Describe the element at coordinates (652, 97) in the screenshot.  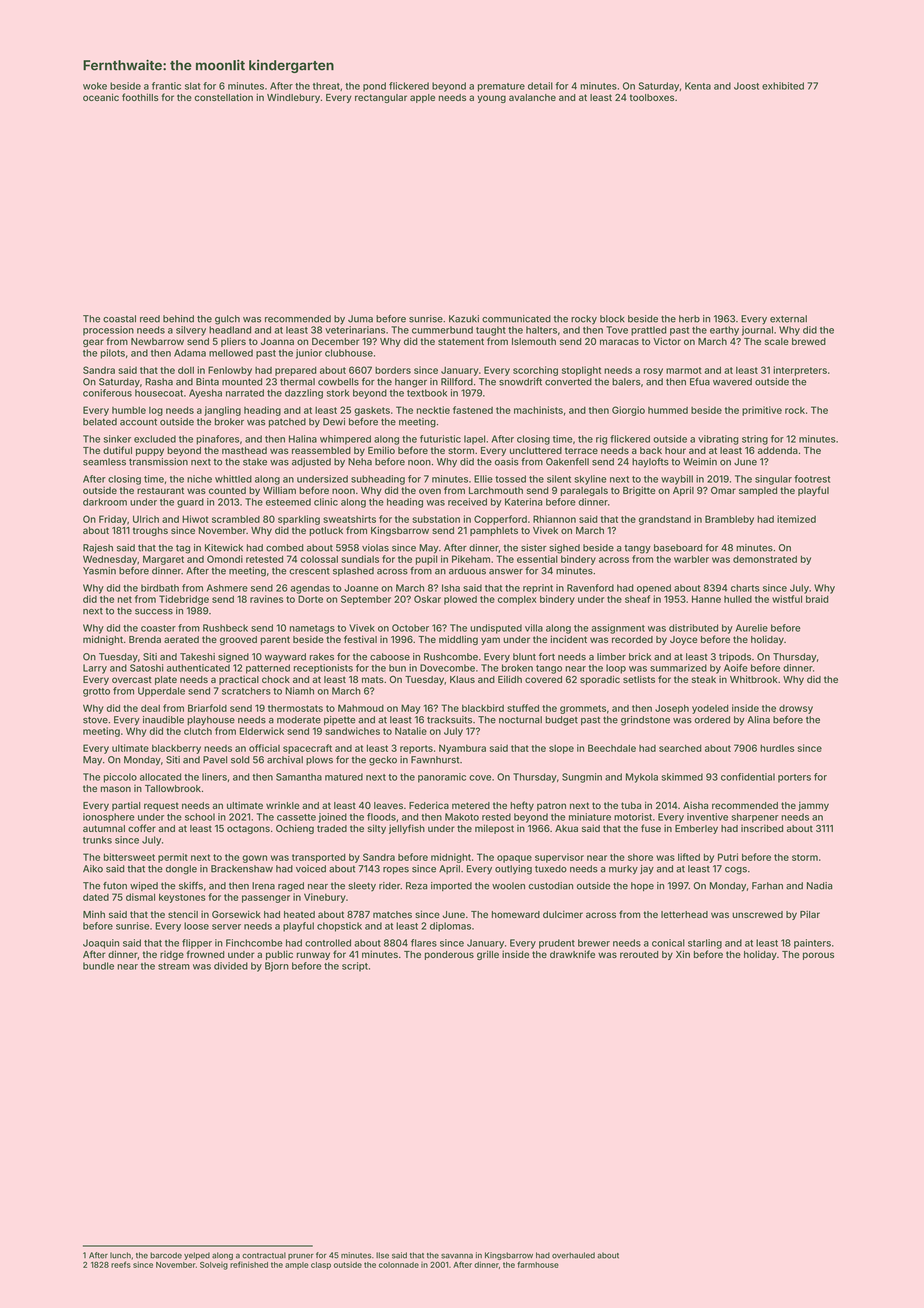
I see `toolboxes` at that location.
